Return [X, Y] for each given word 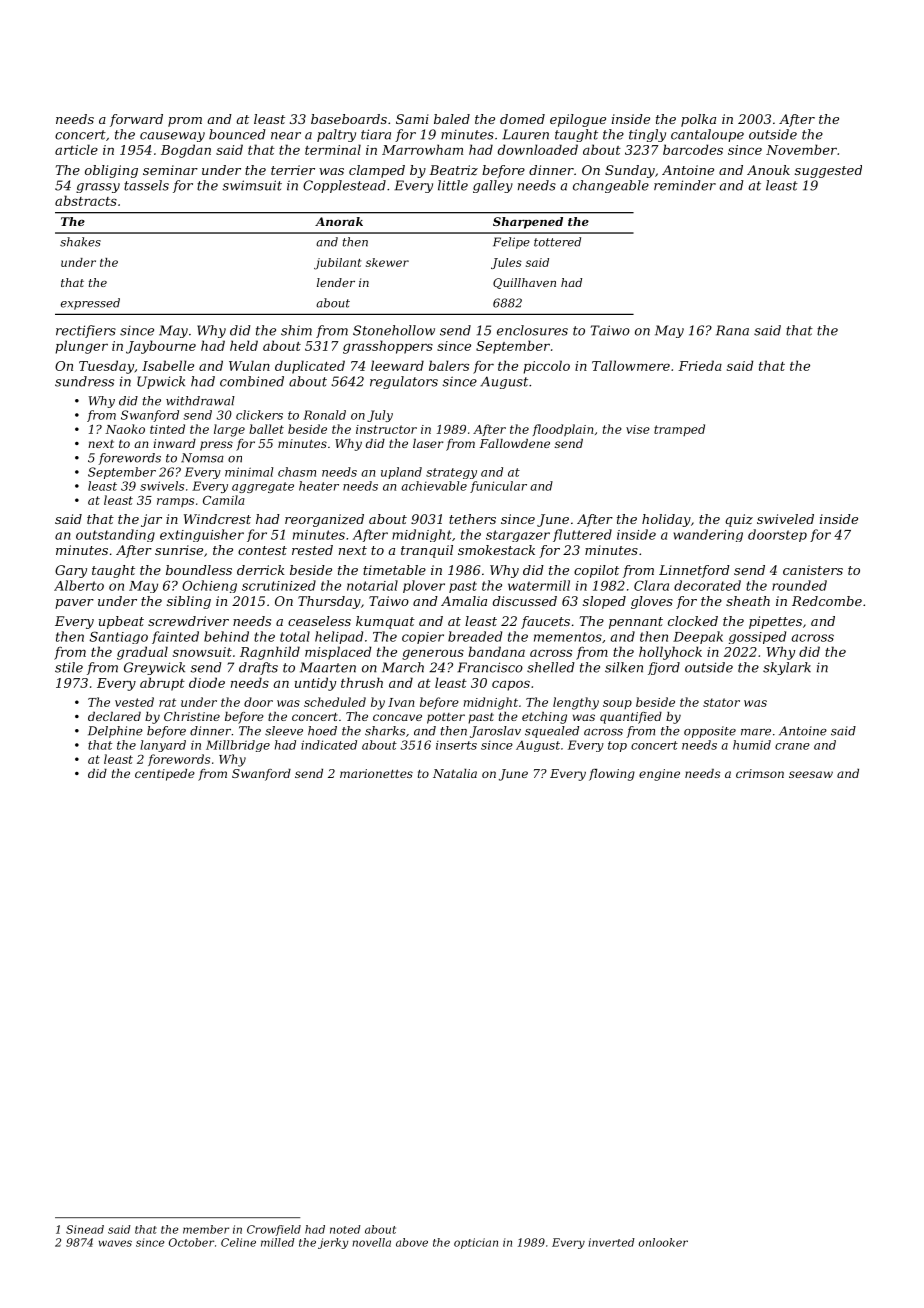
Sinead [85, 1229]
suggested [828, 171]
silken [624, 667]
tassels [146, 185]
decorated [707, 585]
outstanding [115, 535]
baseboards [349, 119]
